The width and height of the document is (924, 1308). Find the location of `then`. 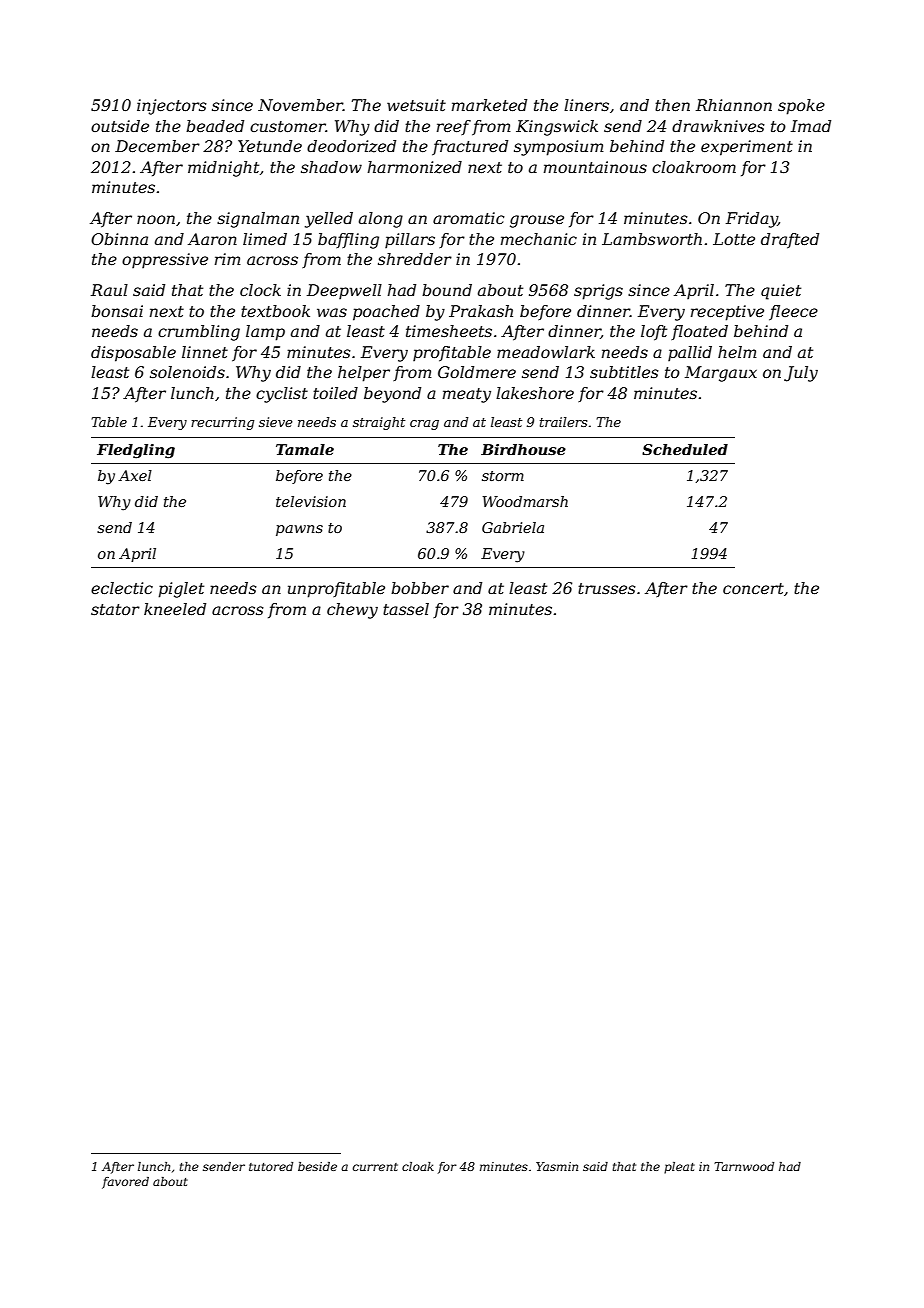

then is located at coordinates (672, 105).
